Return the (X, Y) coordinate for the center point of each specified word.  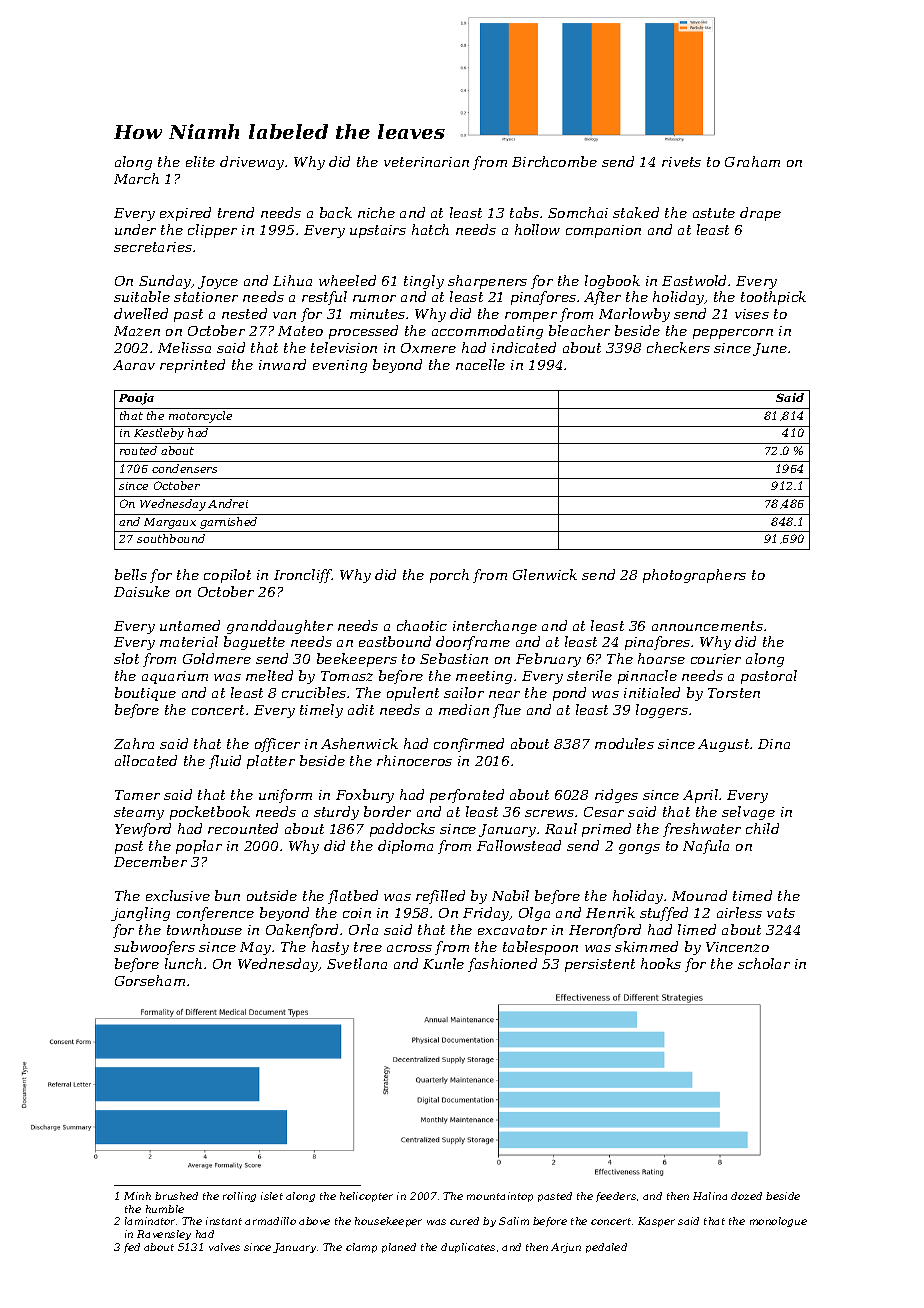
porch (449, 576)
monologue (778, 1222)
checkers (678, 347)
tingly (424, 282)
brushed (176, 1196)
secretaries (153, 247)
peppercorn (733, 334)
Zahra (134, 743)
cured (464, 1221)
